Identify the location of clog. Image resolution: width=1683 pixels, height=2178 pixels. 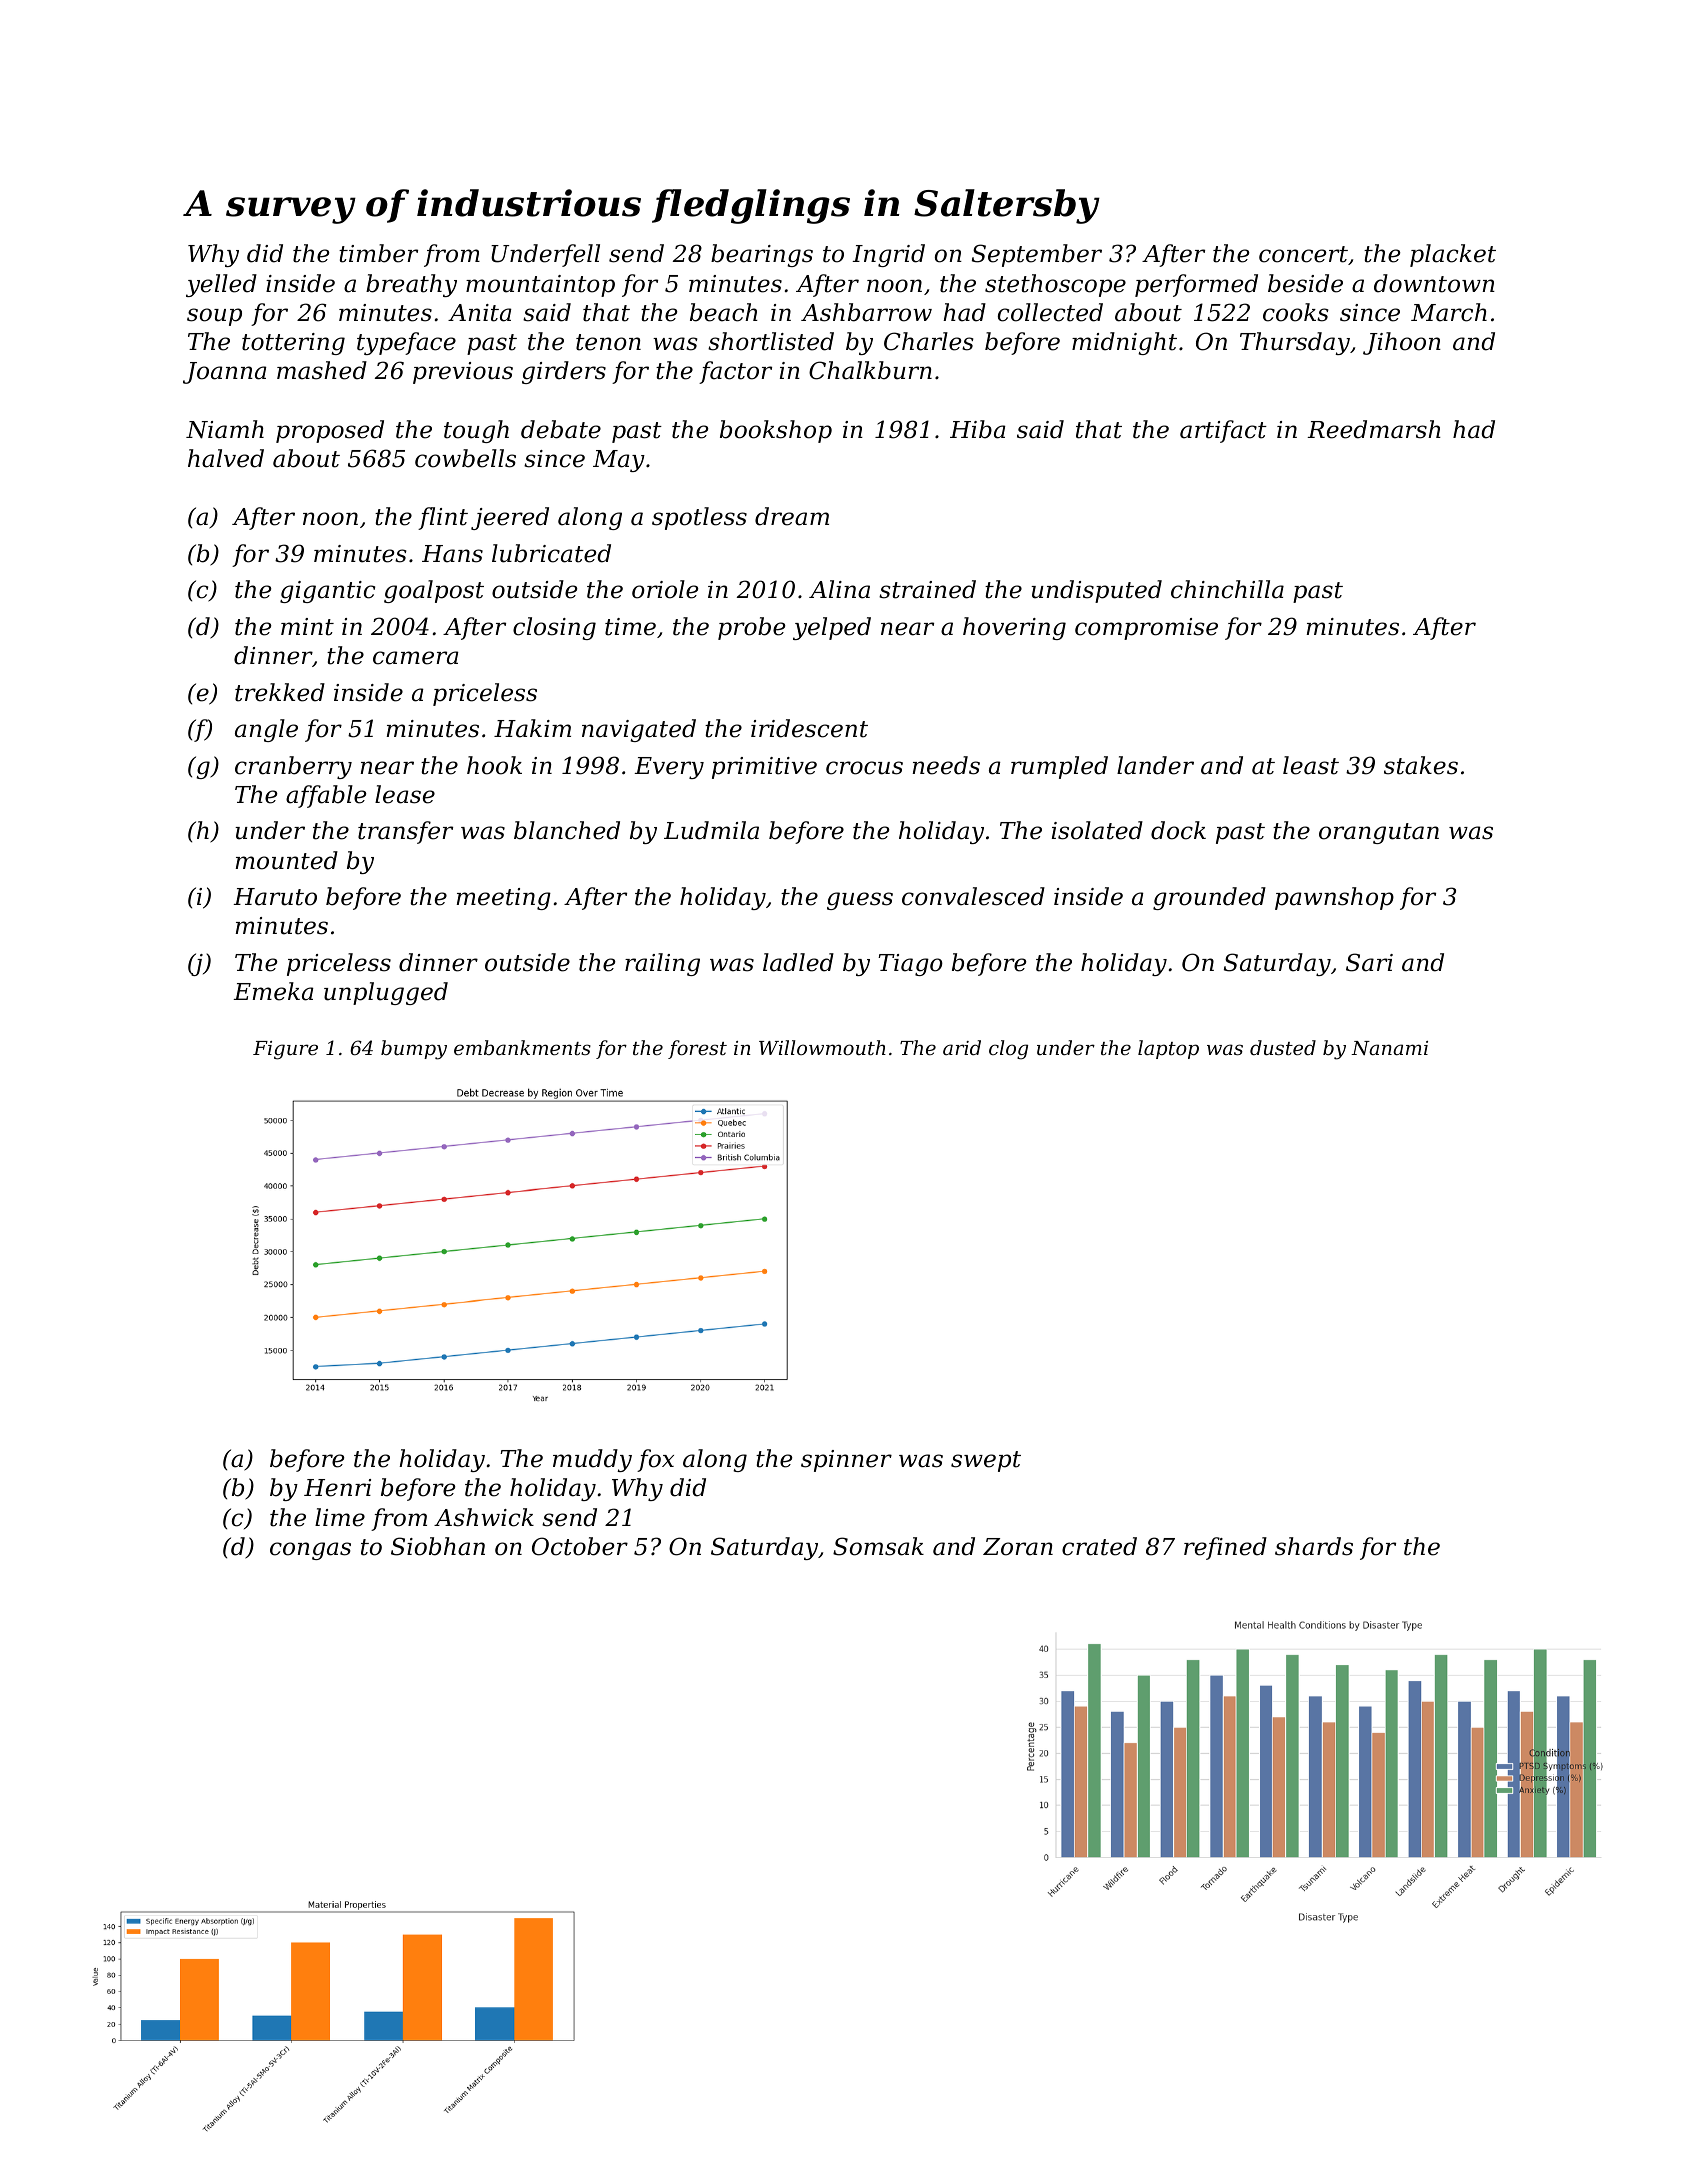
(1008, 1050).
